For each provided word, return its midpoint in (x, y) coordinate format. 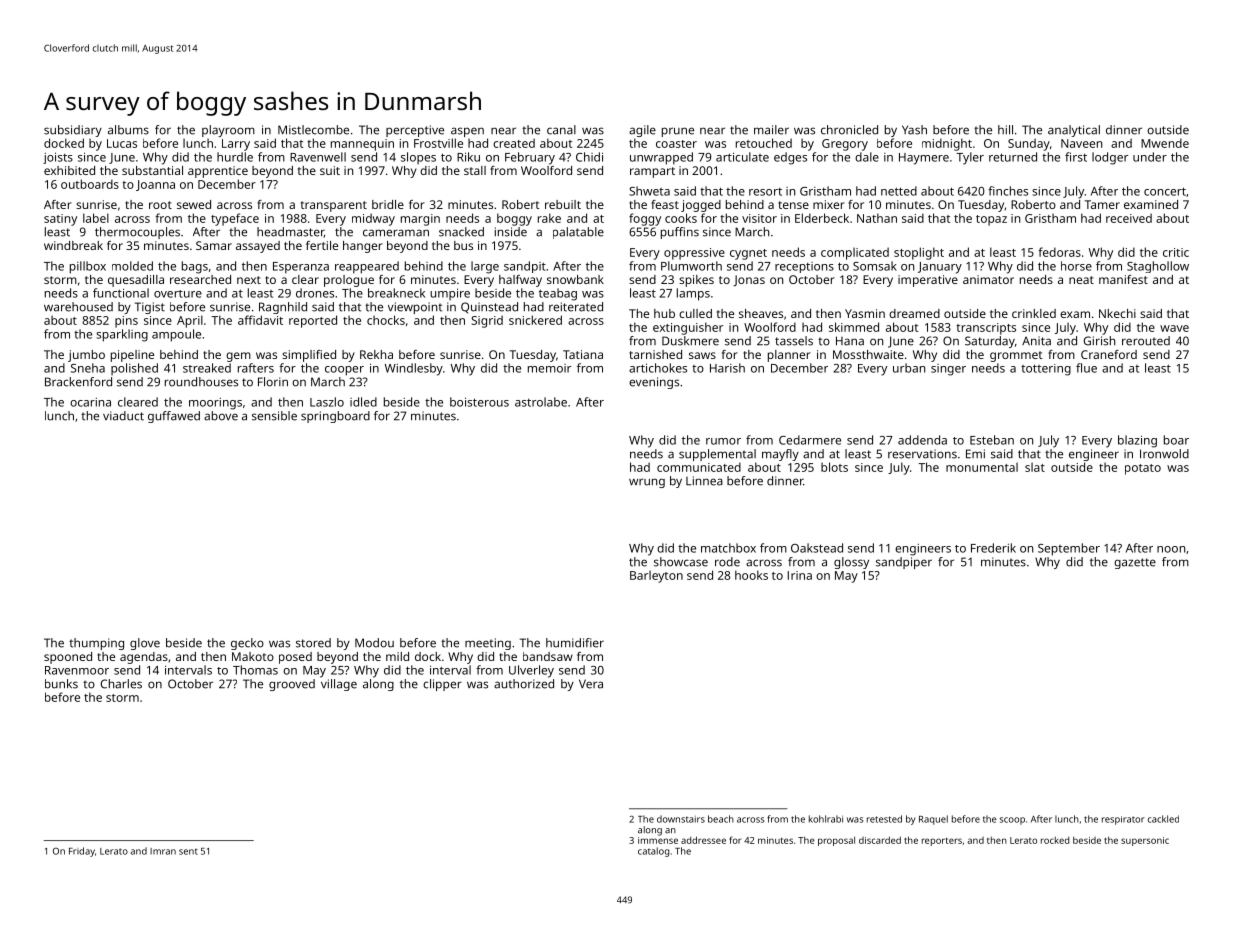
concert (1165, 191)
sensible (274, 416)
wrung (647, 483)
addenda (922, 440)
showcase (681, 562)
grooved (292, 685)
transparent (334, 206)
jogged (701, 206)
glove (145, 644)
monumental (982, 467)
